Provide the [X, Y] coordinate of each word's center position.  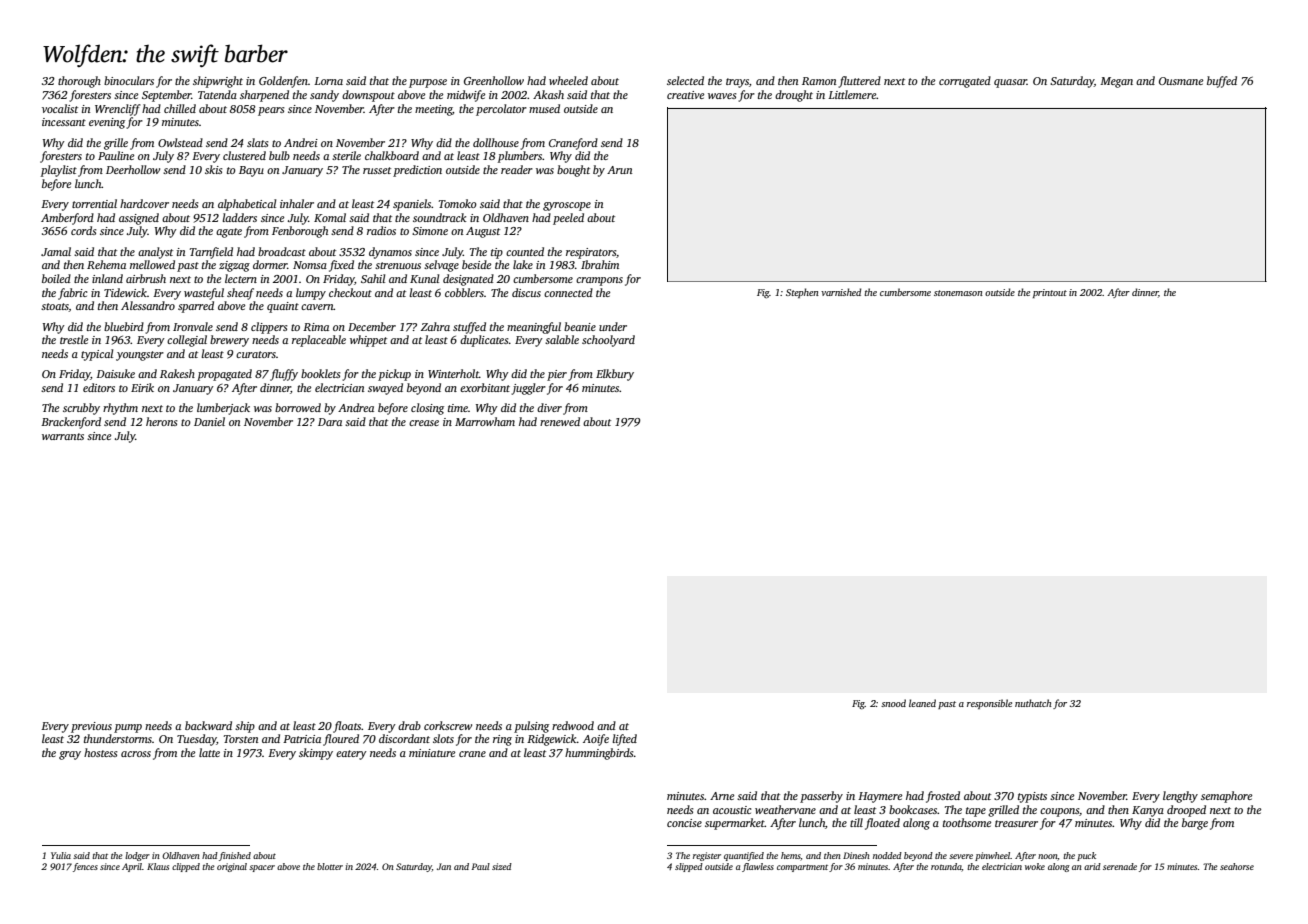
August [483, 232]
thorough [79, 82]
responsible [989, 704]
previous [91, 727]
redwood [573, 725]
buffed [1222, 82]
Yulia [61, 855]
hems [791, 856]
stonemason [958, 293]
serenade [1120, 866]
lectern [241, 278]
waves [722, 96]
